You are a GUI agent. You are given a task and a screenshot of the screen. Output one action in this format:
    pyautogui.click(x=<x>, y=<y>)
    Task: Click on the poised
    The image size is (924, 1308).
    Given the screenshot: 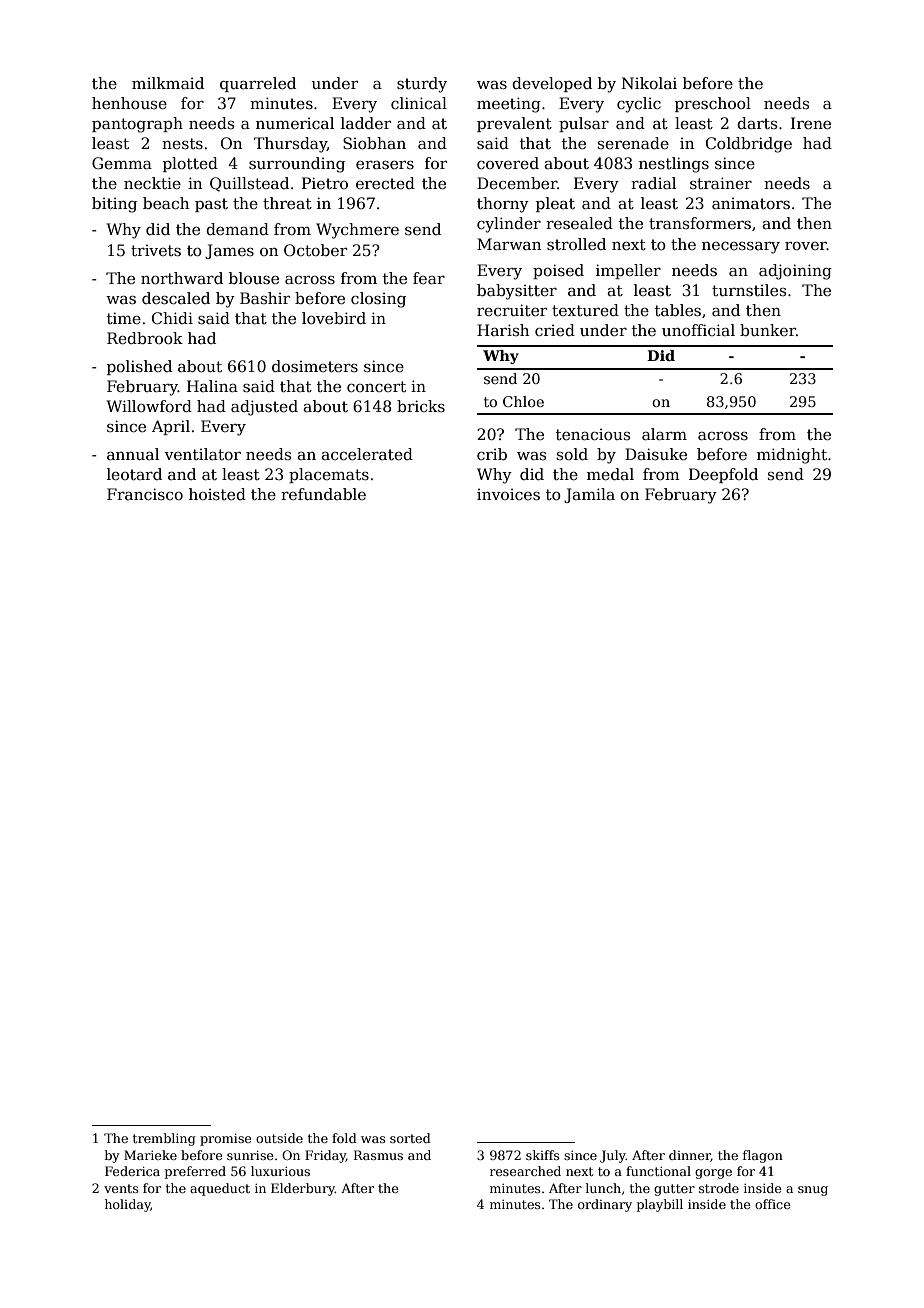 What is the action you would take?
    pyautogui.click(x=558, y=271)
